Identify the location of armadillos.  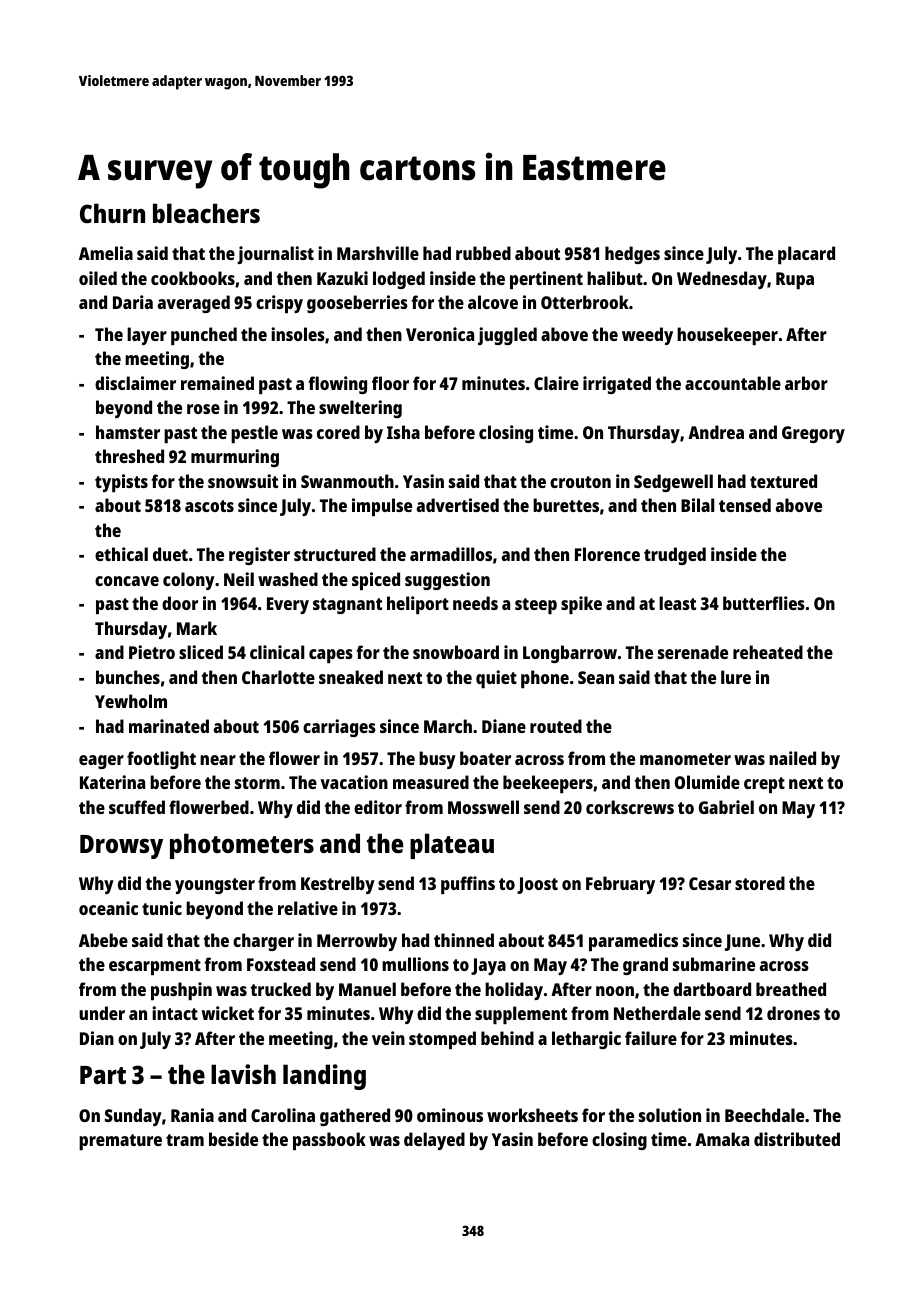
(451, 554).
